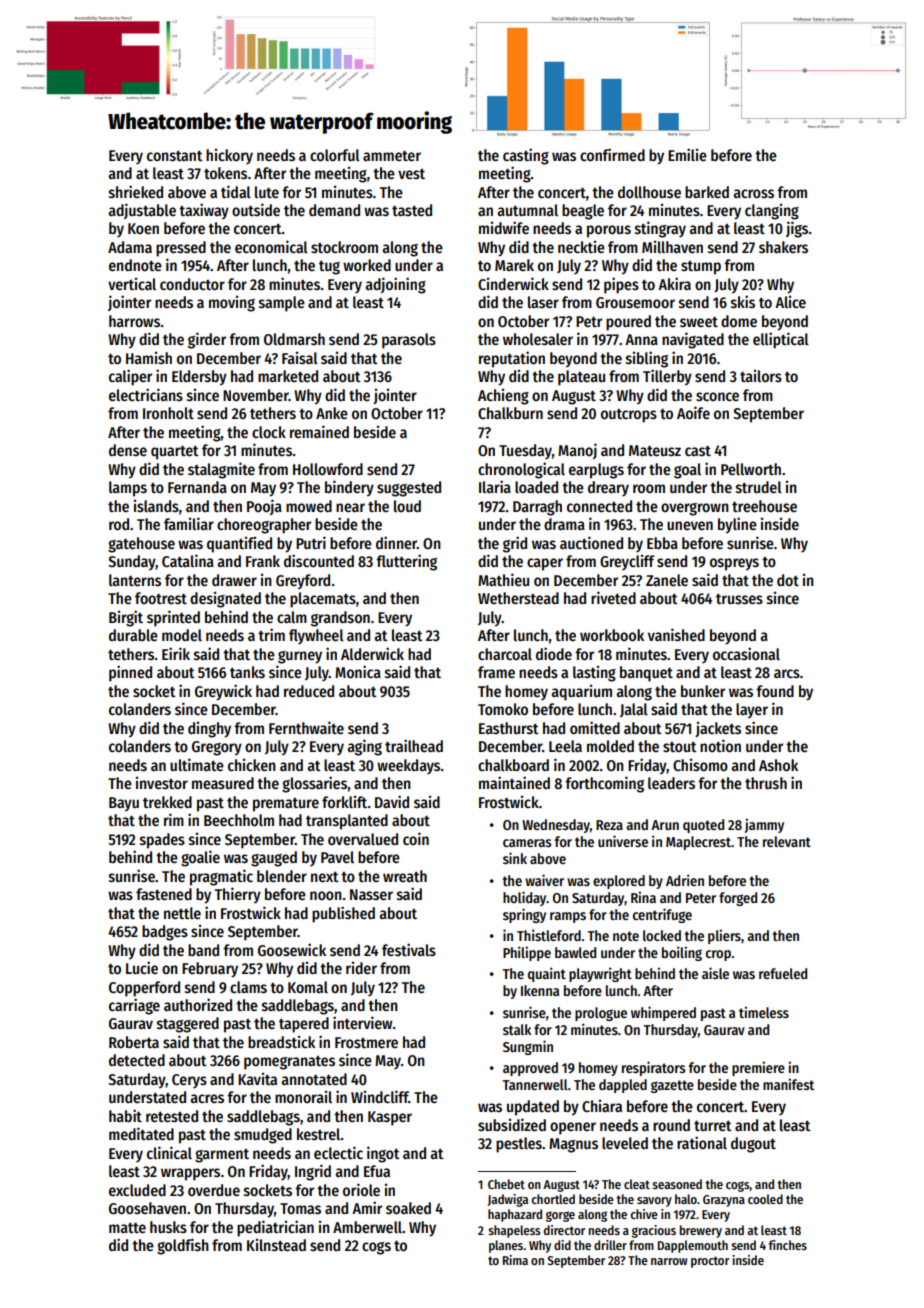 This page has height=1308, width=924. Describe the element at coordinates (395, 285) in the page. I see `adjoining` at that location.
